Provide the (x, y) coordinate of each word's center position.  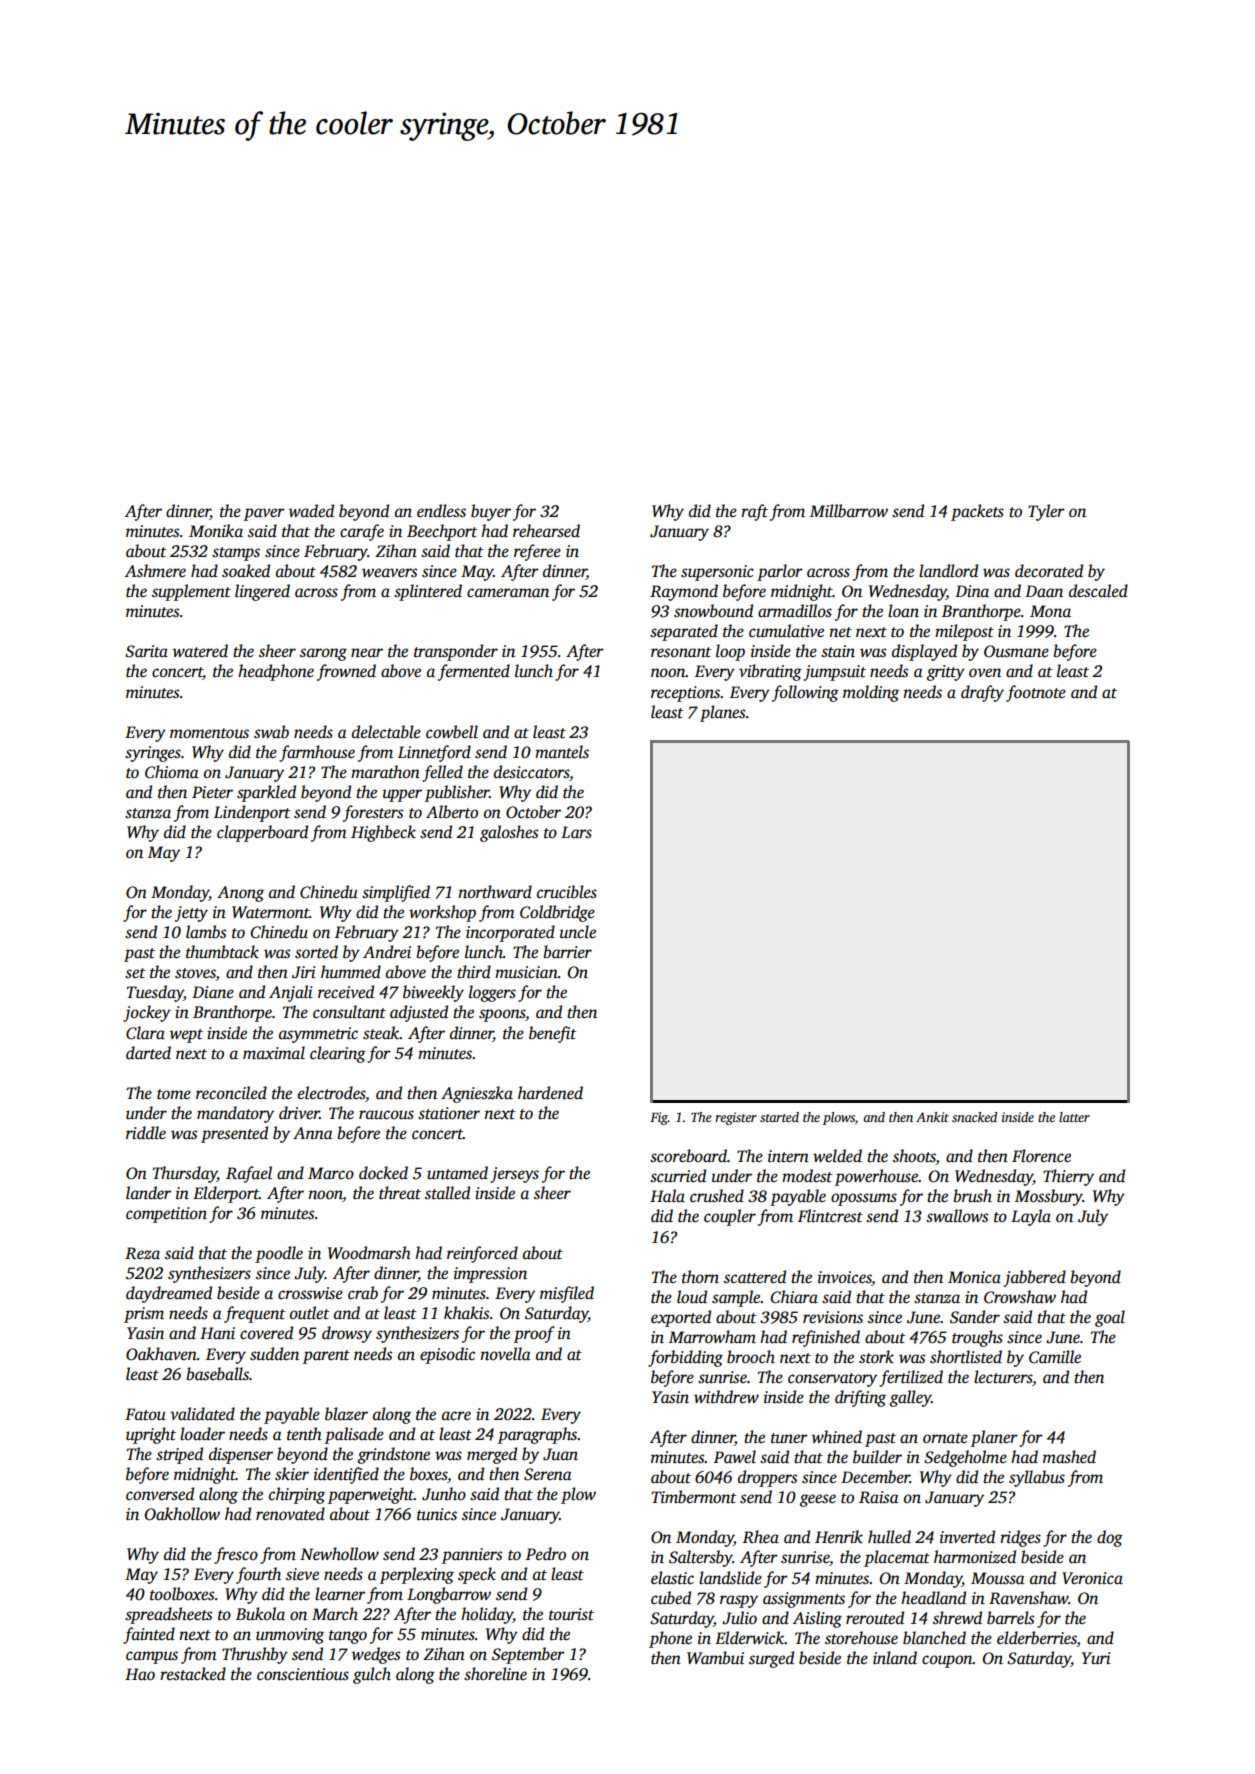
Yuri (1096, 1658)
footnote (1036, 693)
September (528, 1655)
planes (722, 713)
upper (402, 795)
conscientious (303, 1674)
